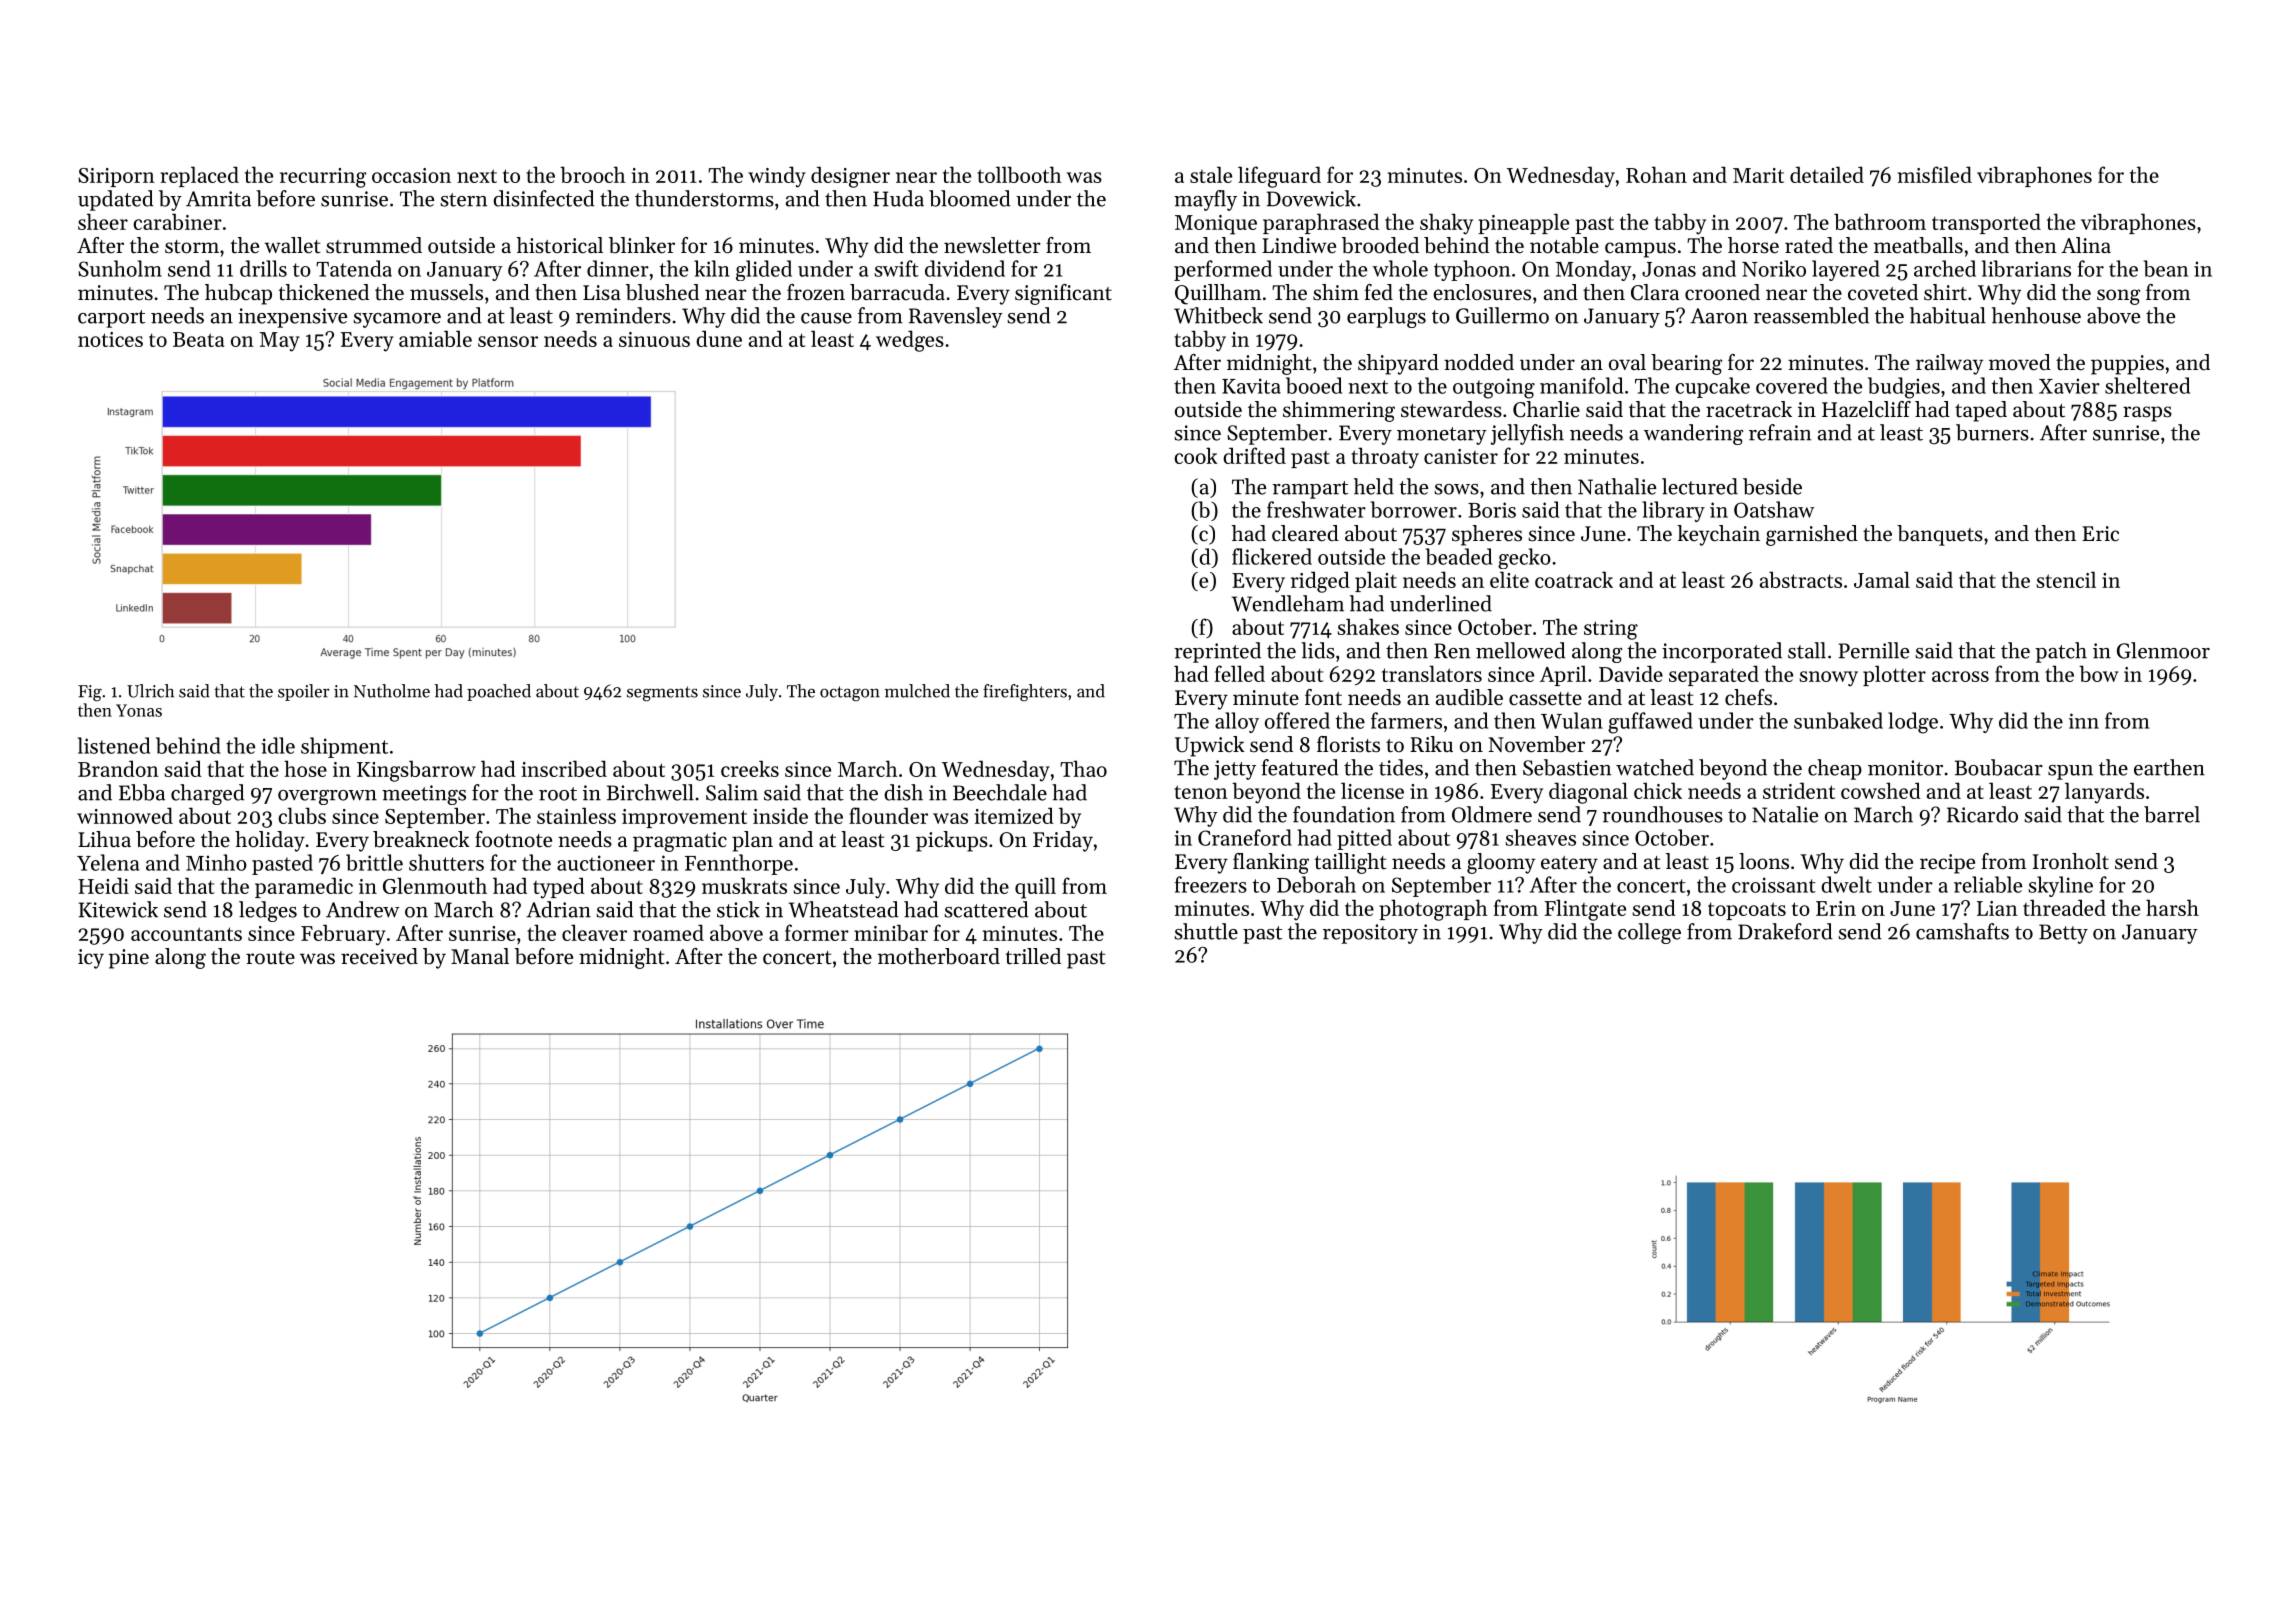 The image size is (2292, 1620). Describe the element at coordinates (816, 292) in the screenshot. I see `frozen` at that location.
